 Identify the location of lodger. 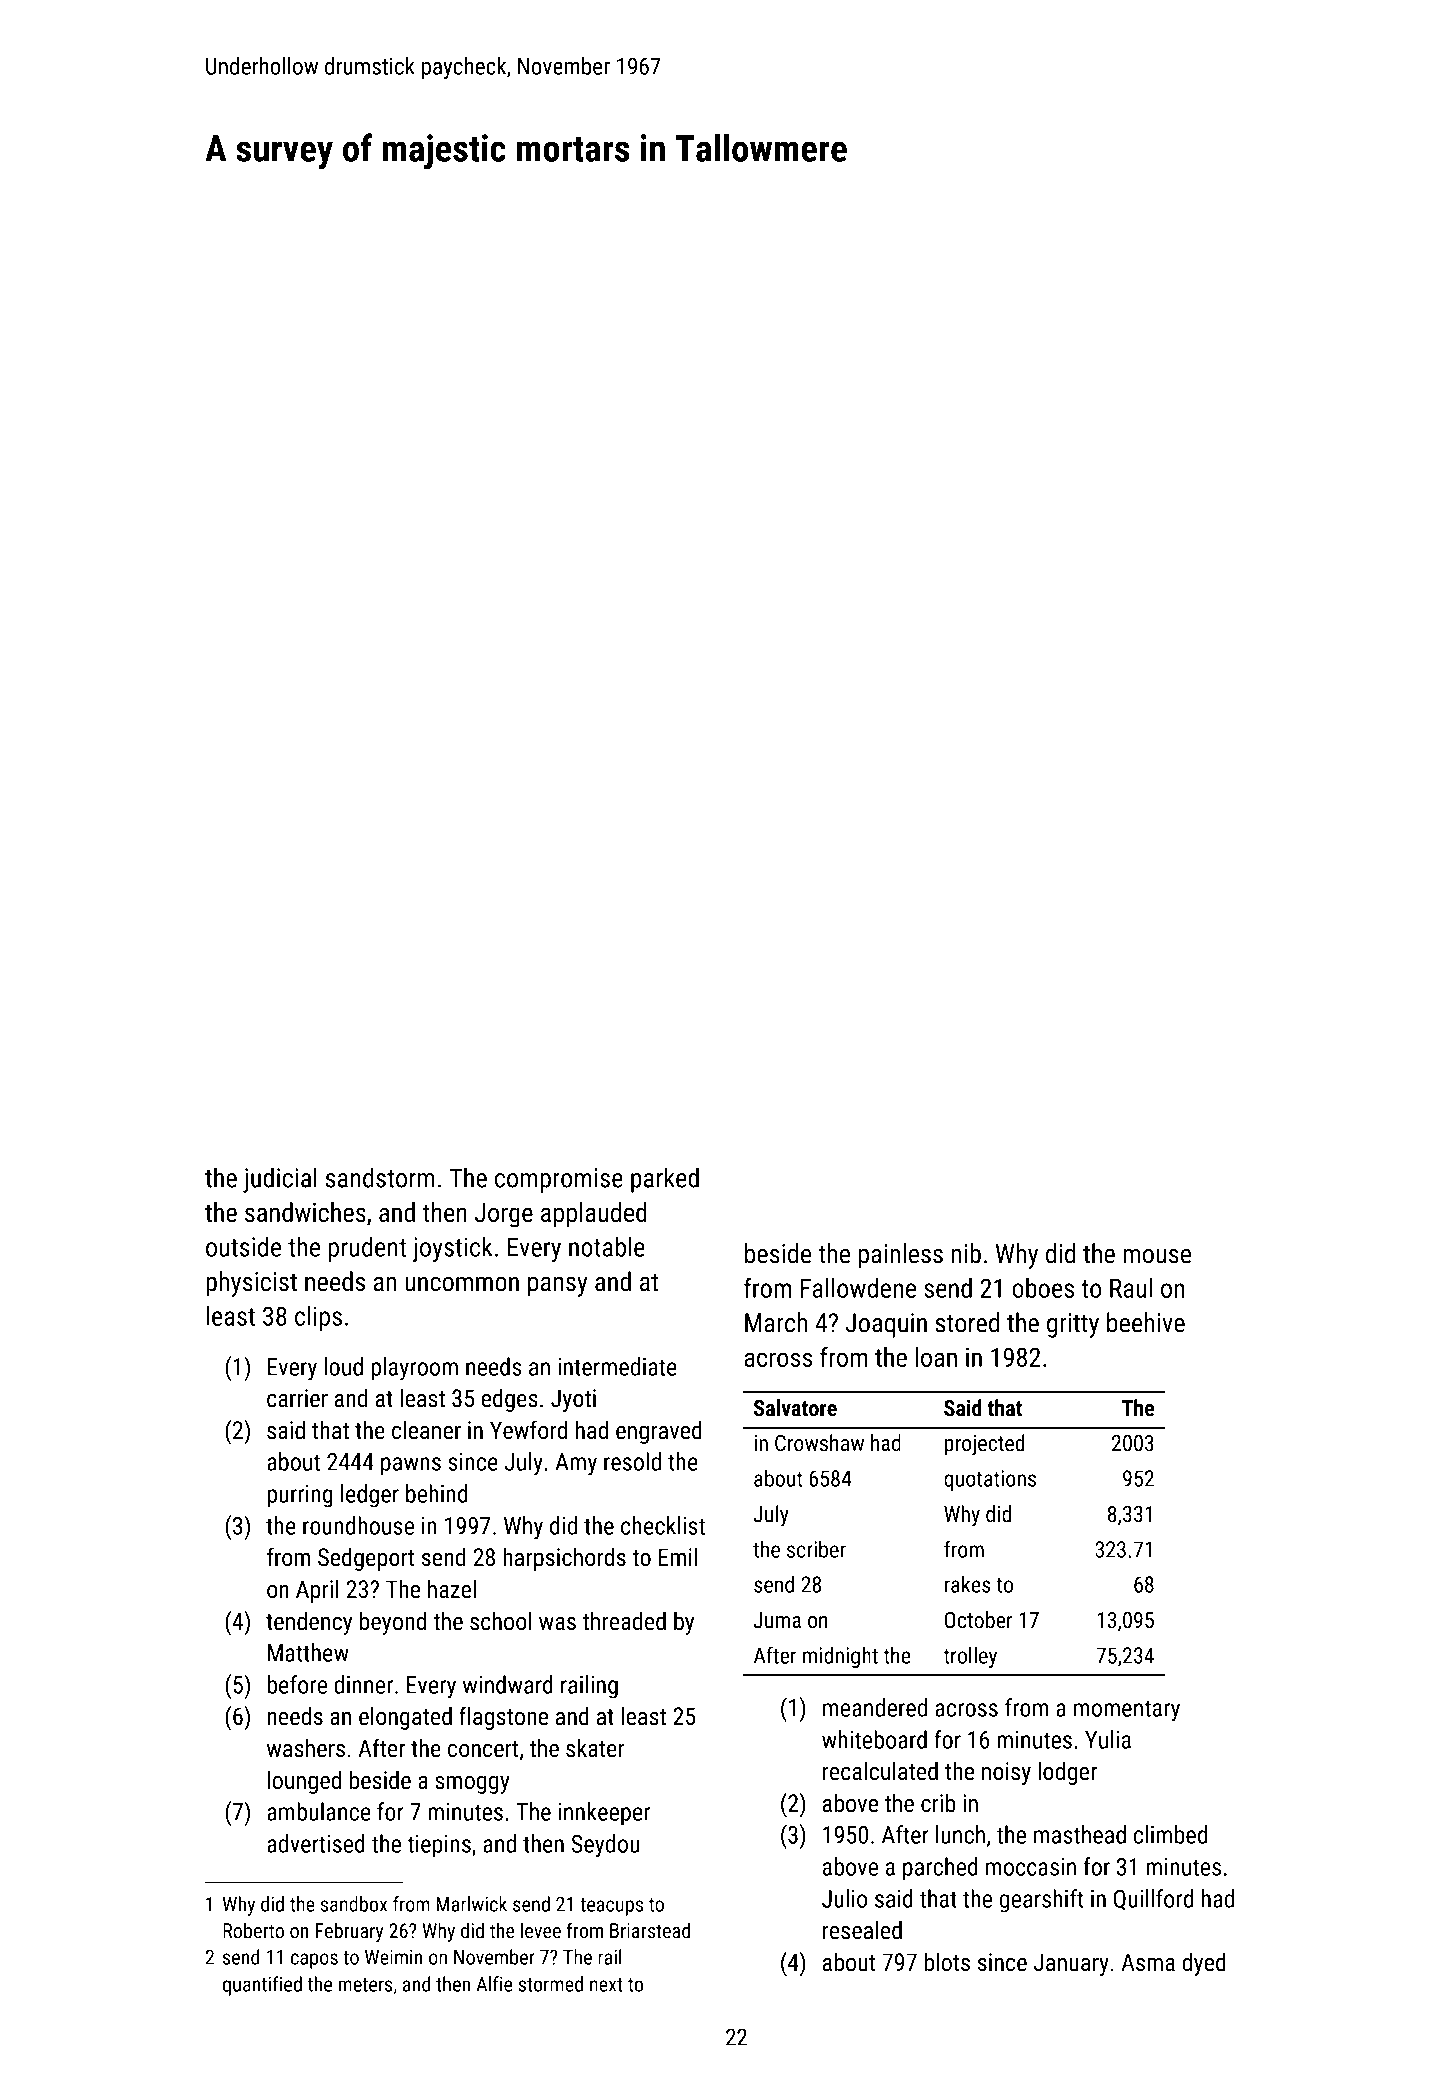
(1067, 1773).
